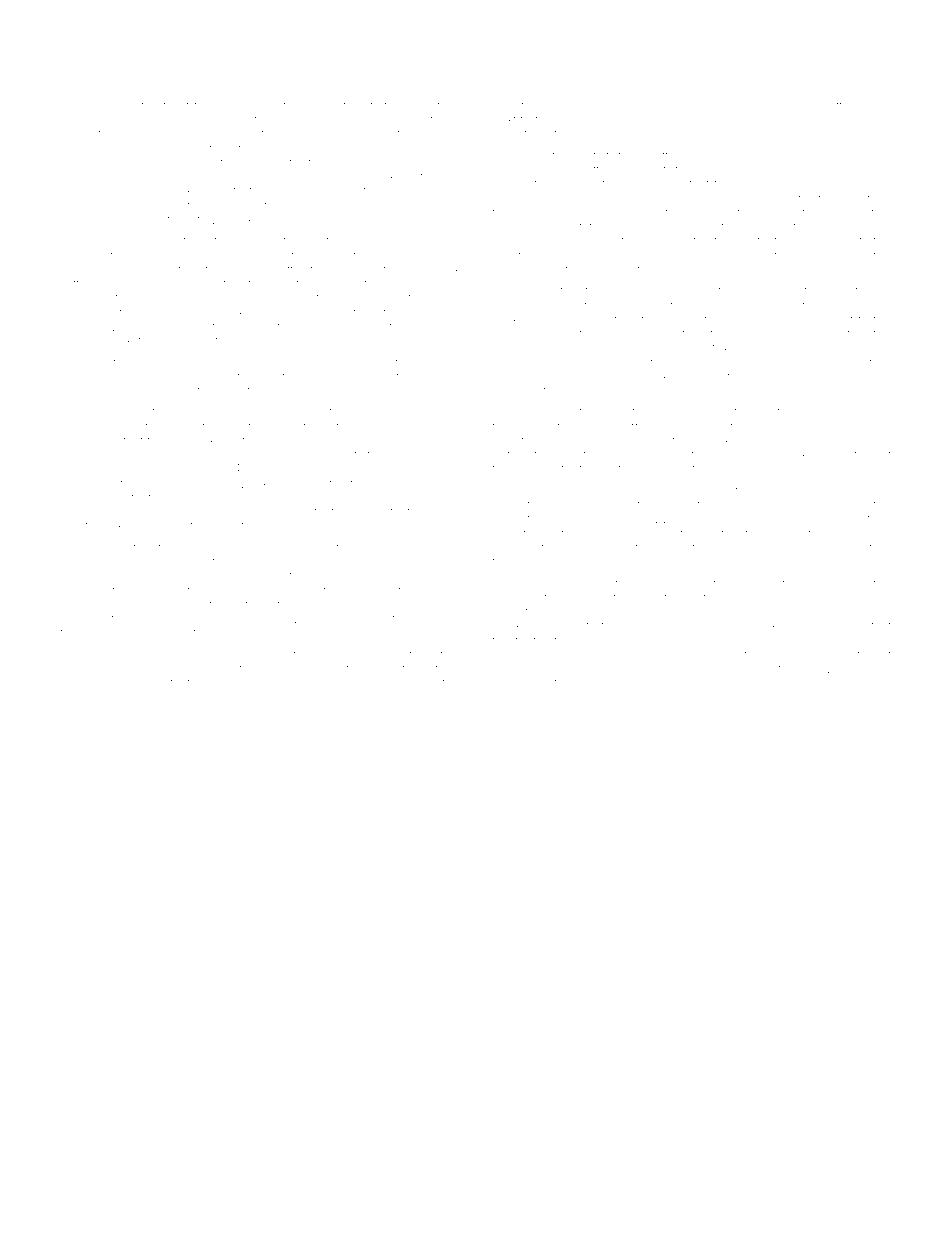 This page has height=1233, width=952. What do you see at coordinates (254, 619) in the page?
I see `levee` at bounding box center [254, 619].
